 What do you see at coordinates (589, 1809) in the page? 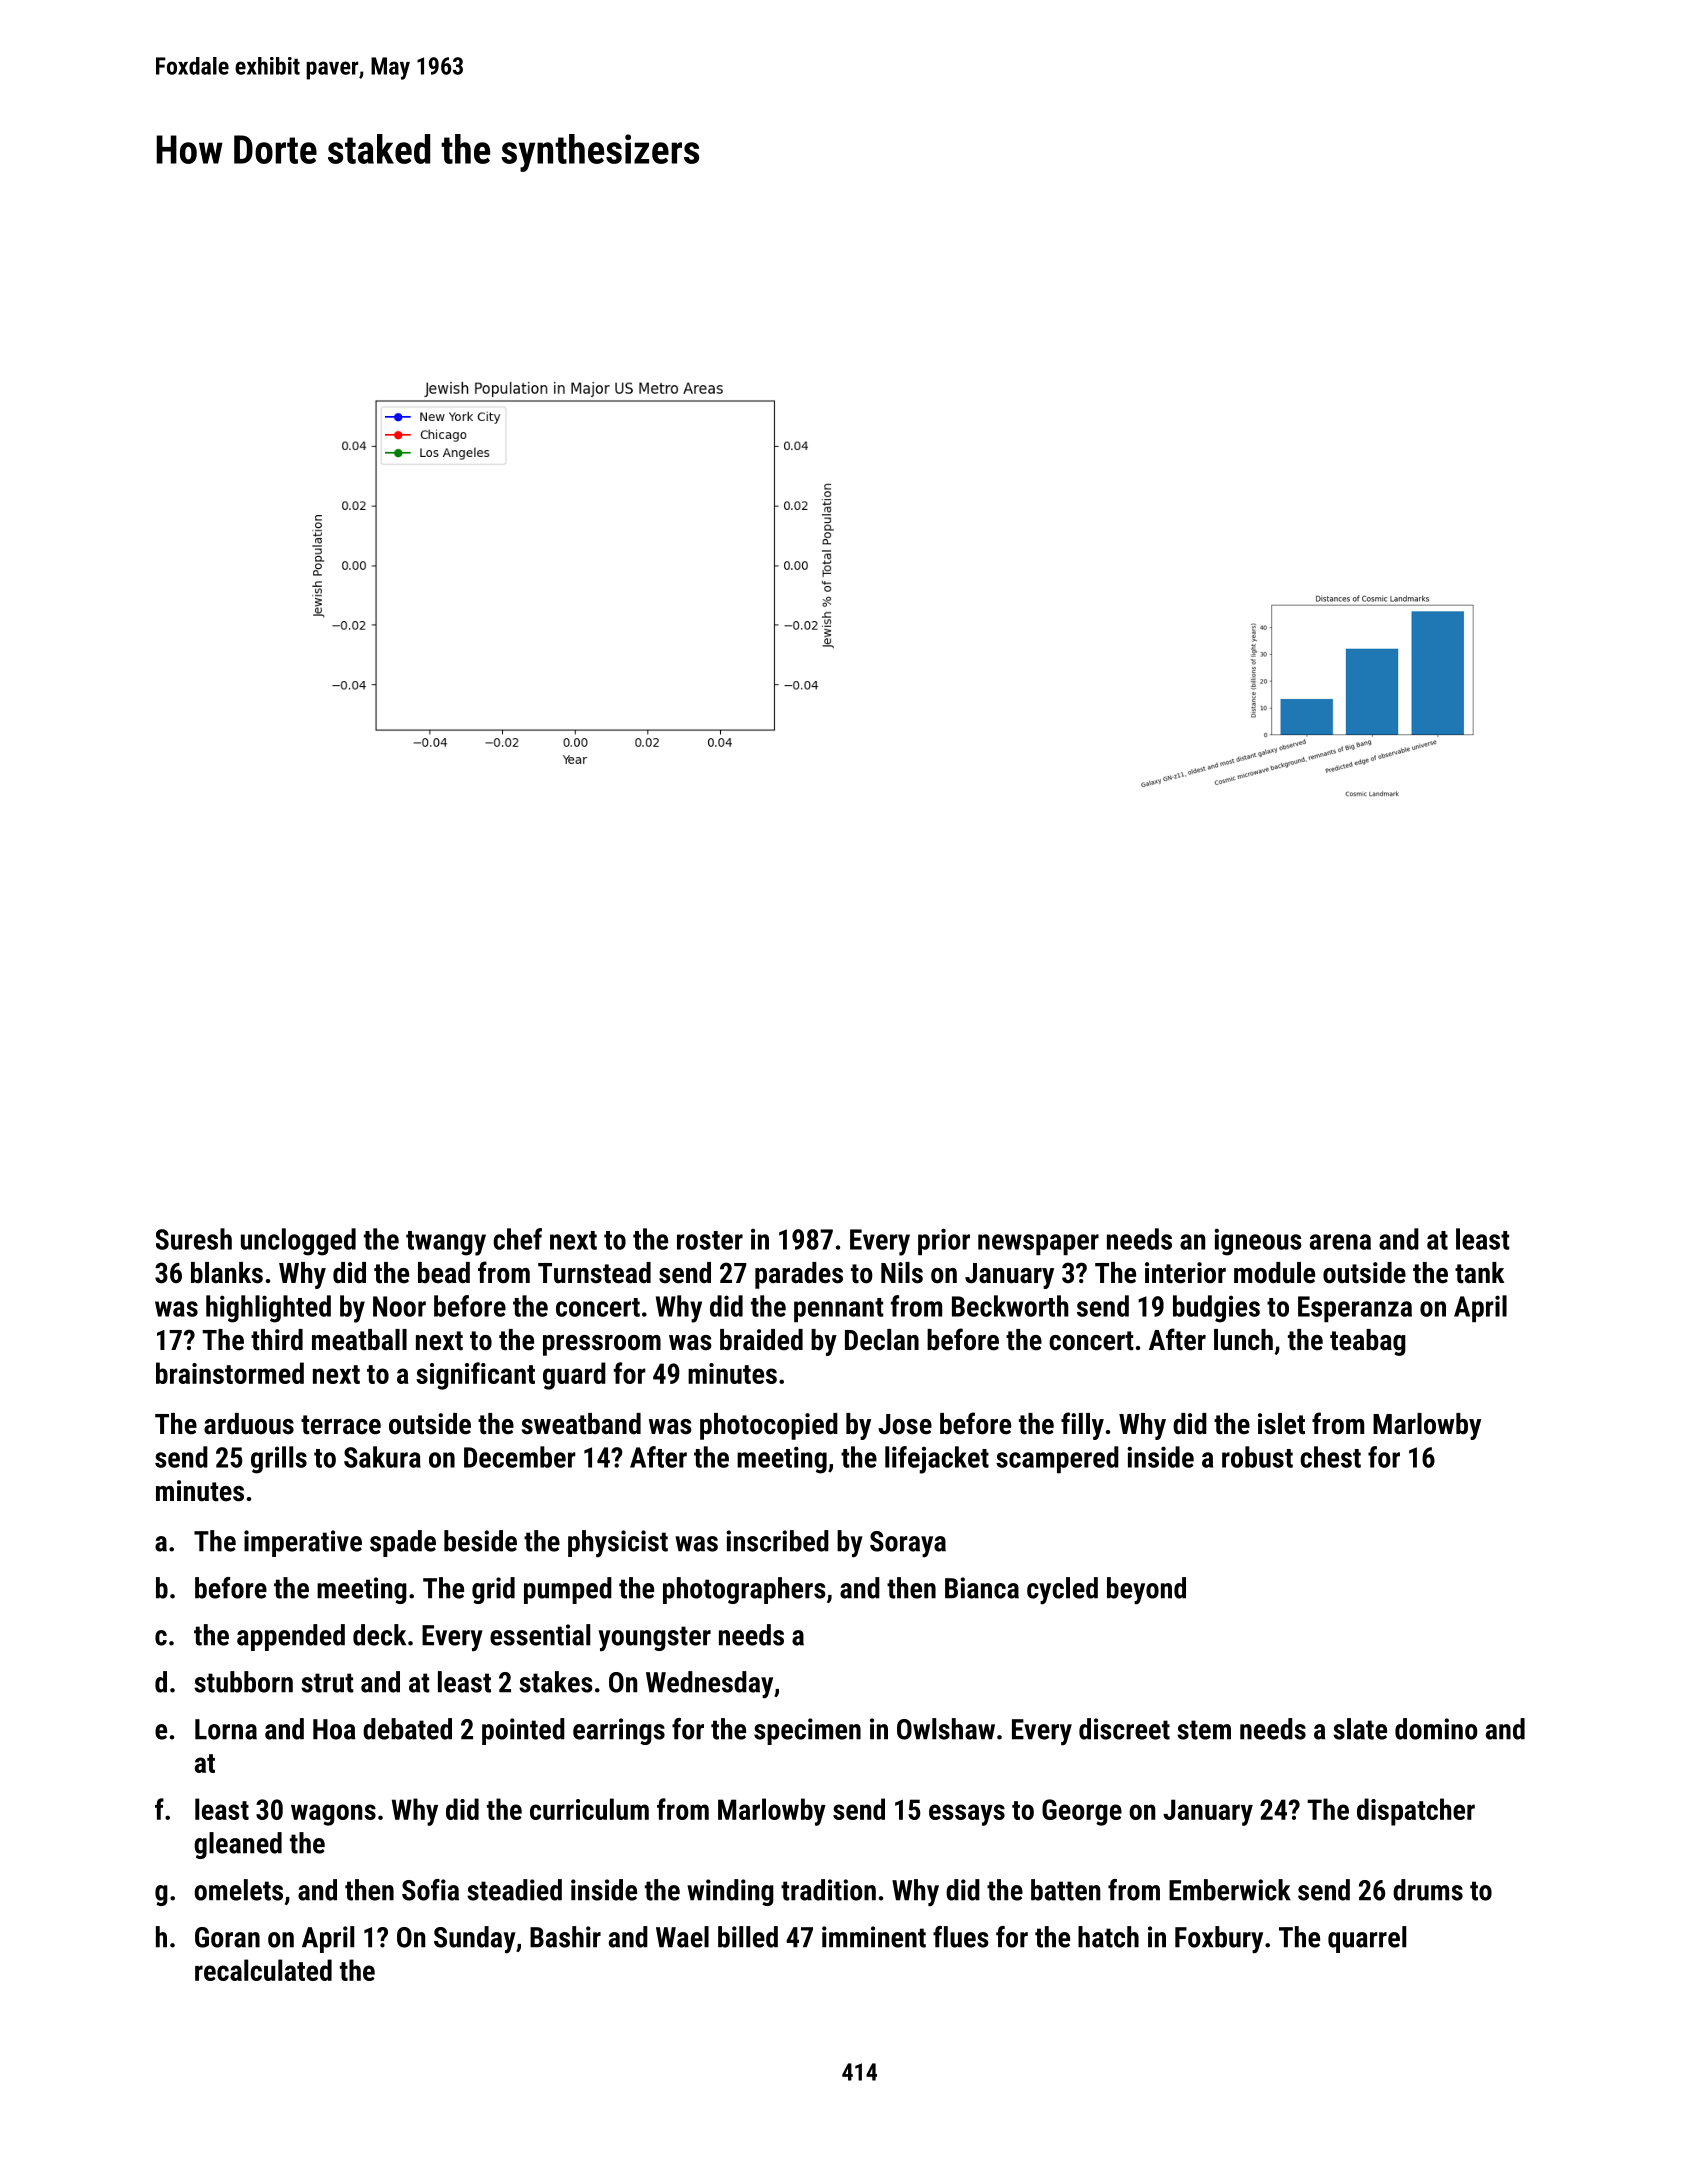
I see `curriculum` at bounding box center [589, 1809].
